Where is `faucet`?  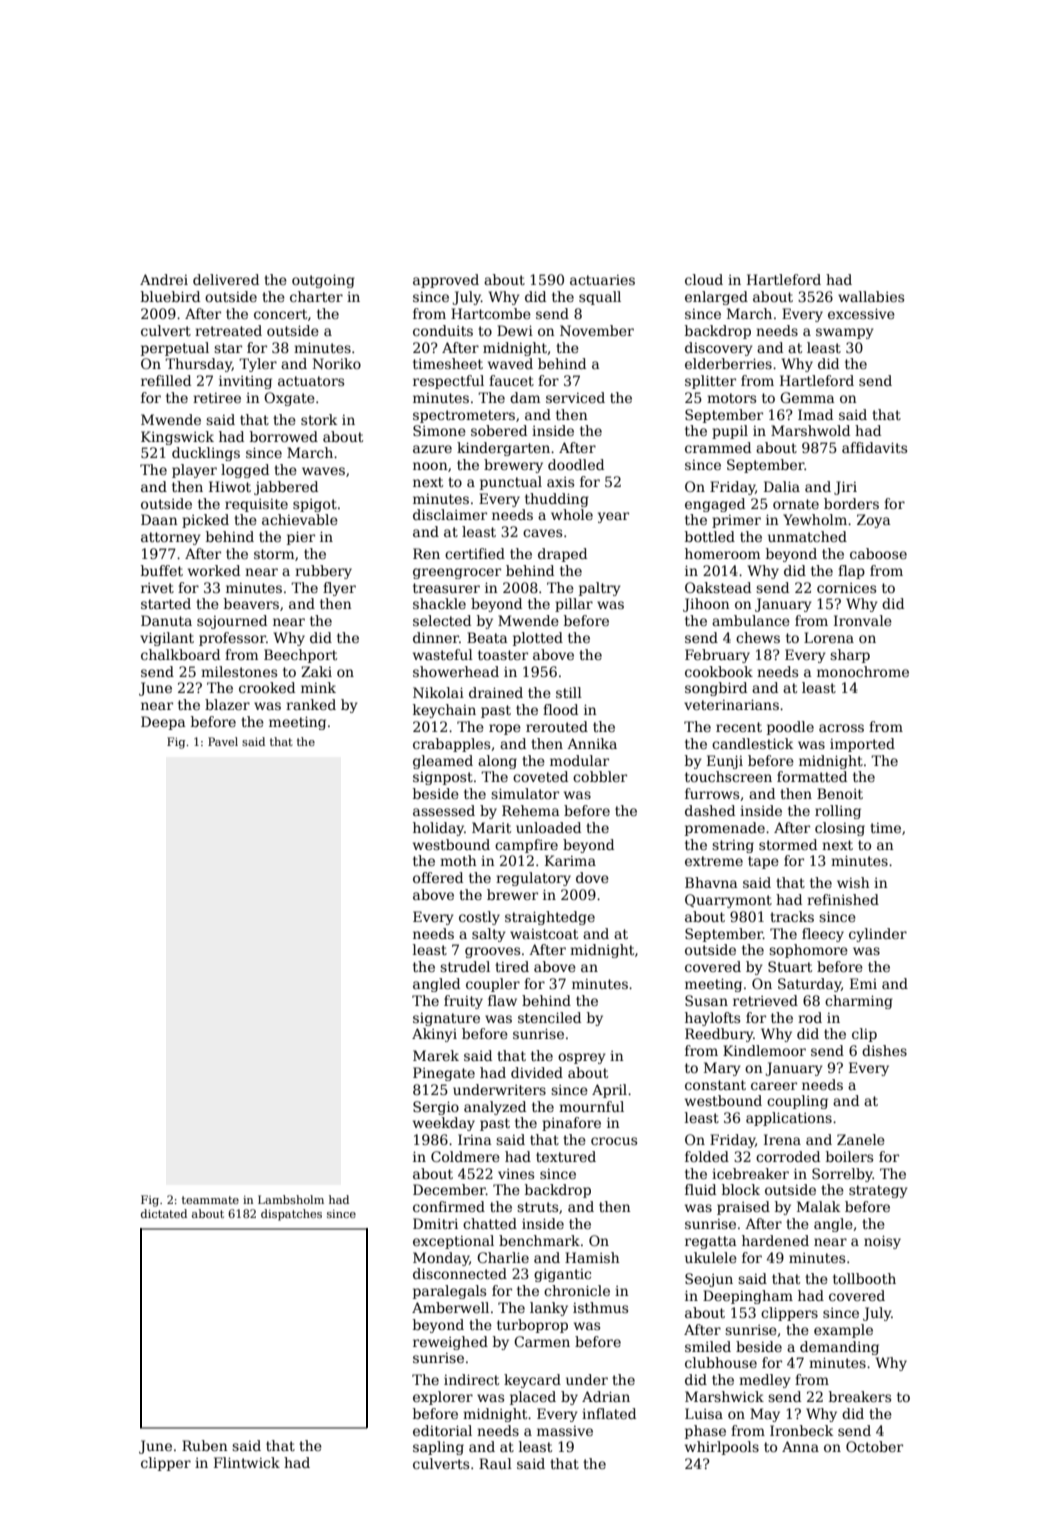 faucet is located at coordinates (511, 380).
